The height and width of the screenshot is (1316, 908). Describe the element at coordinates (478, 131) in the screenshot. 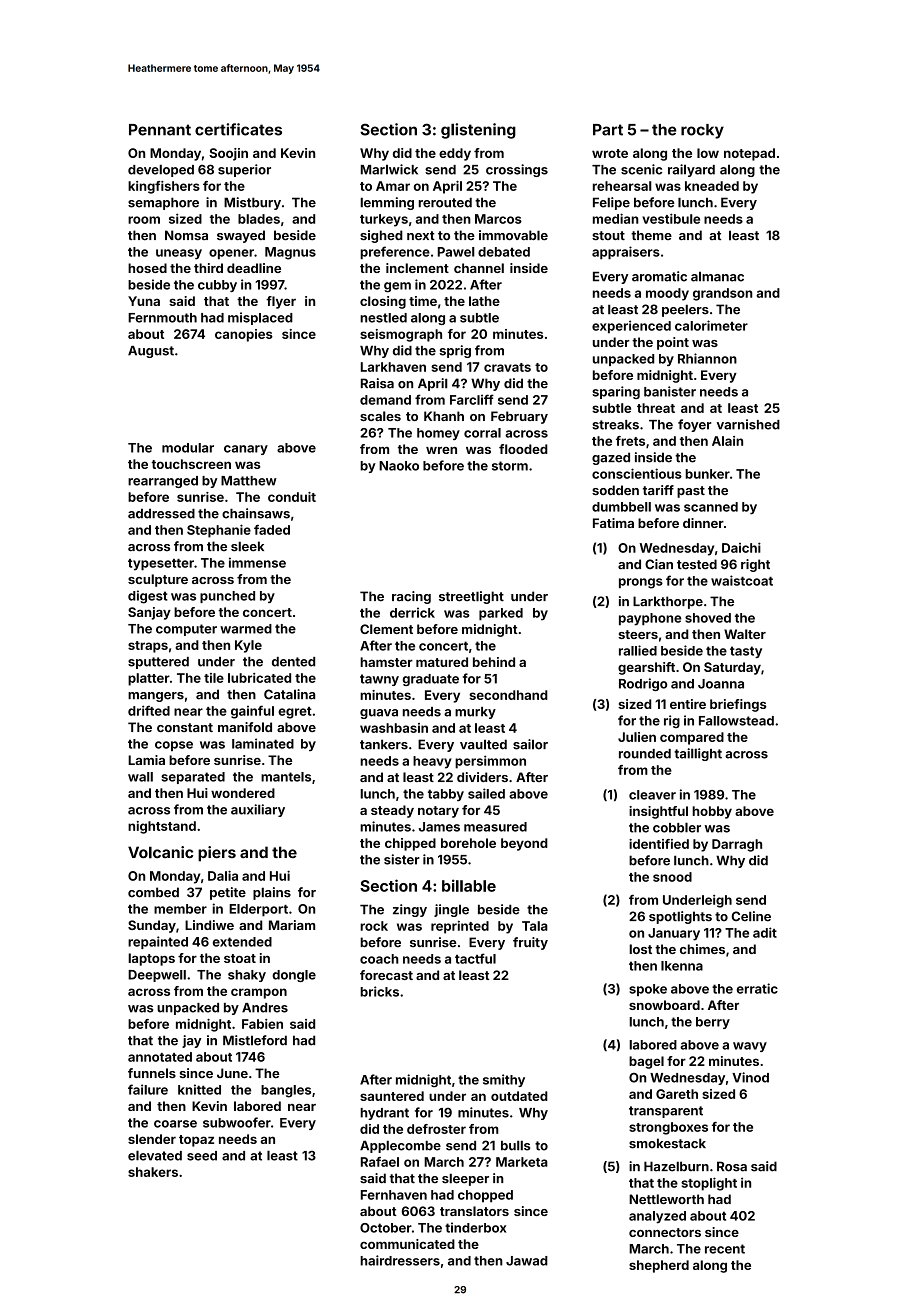

I see `glistening` at that location.
